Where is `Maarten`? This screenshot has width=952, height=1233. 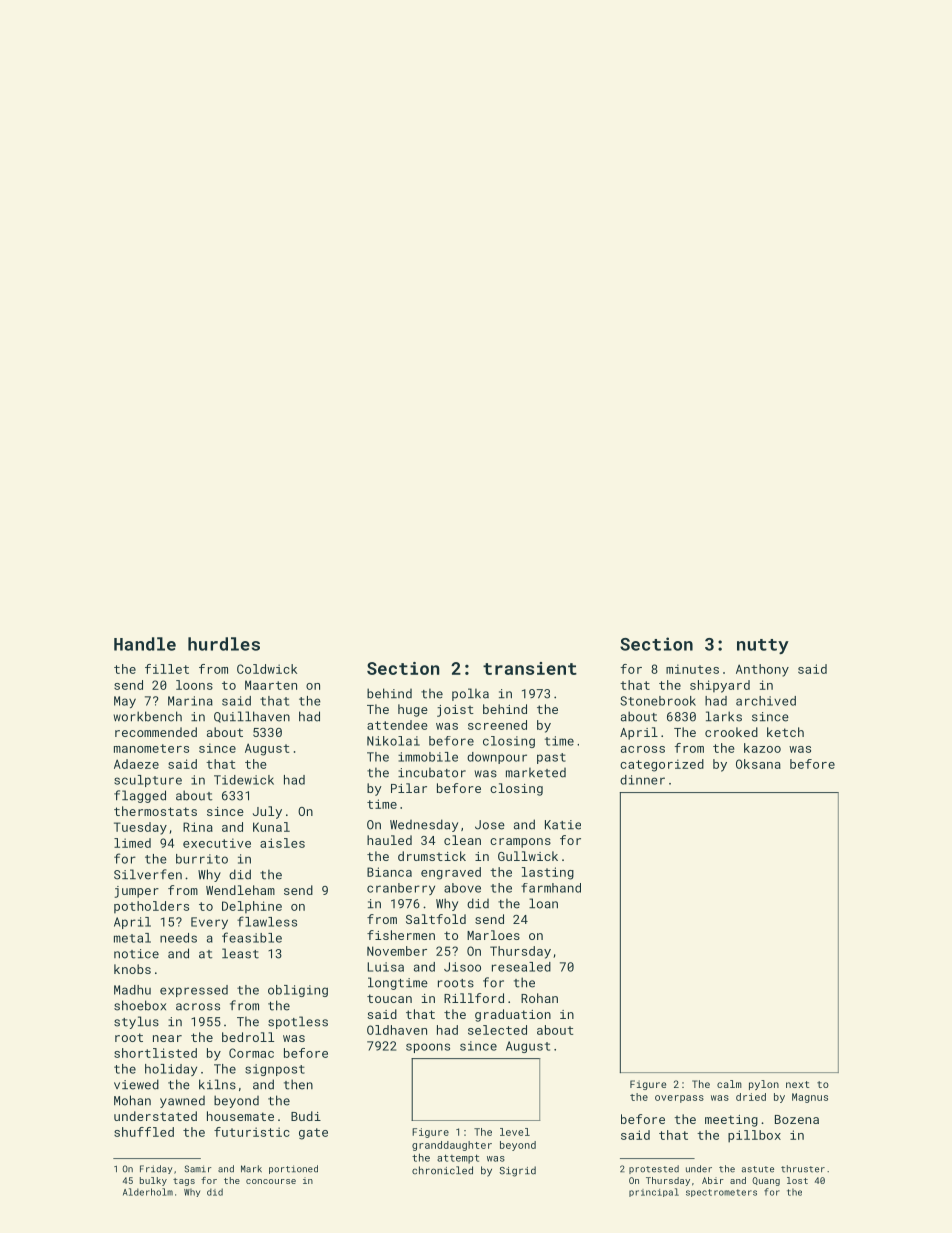
Maarten is located at coordinates (271, 685).
